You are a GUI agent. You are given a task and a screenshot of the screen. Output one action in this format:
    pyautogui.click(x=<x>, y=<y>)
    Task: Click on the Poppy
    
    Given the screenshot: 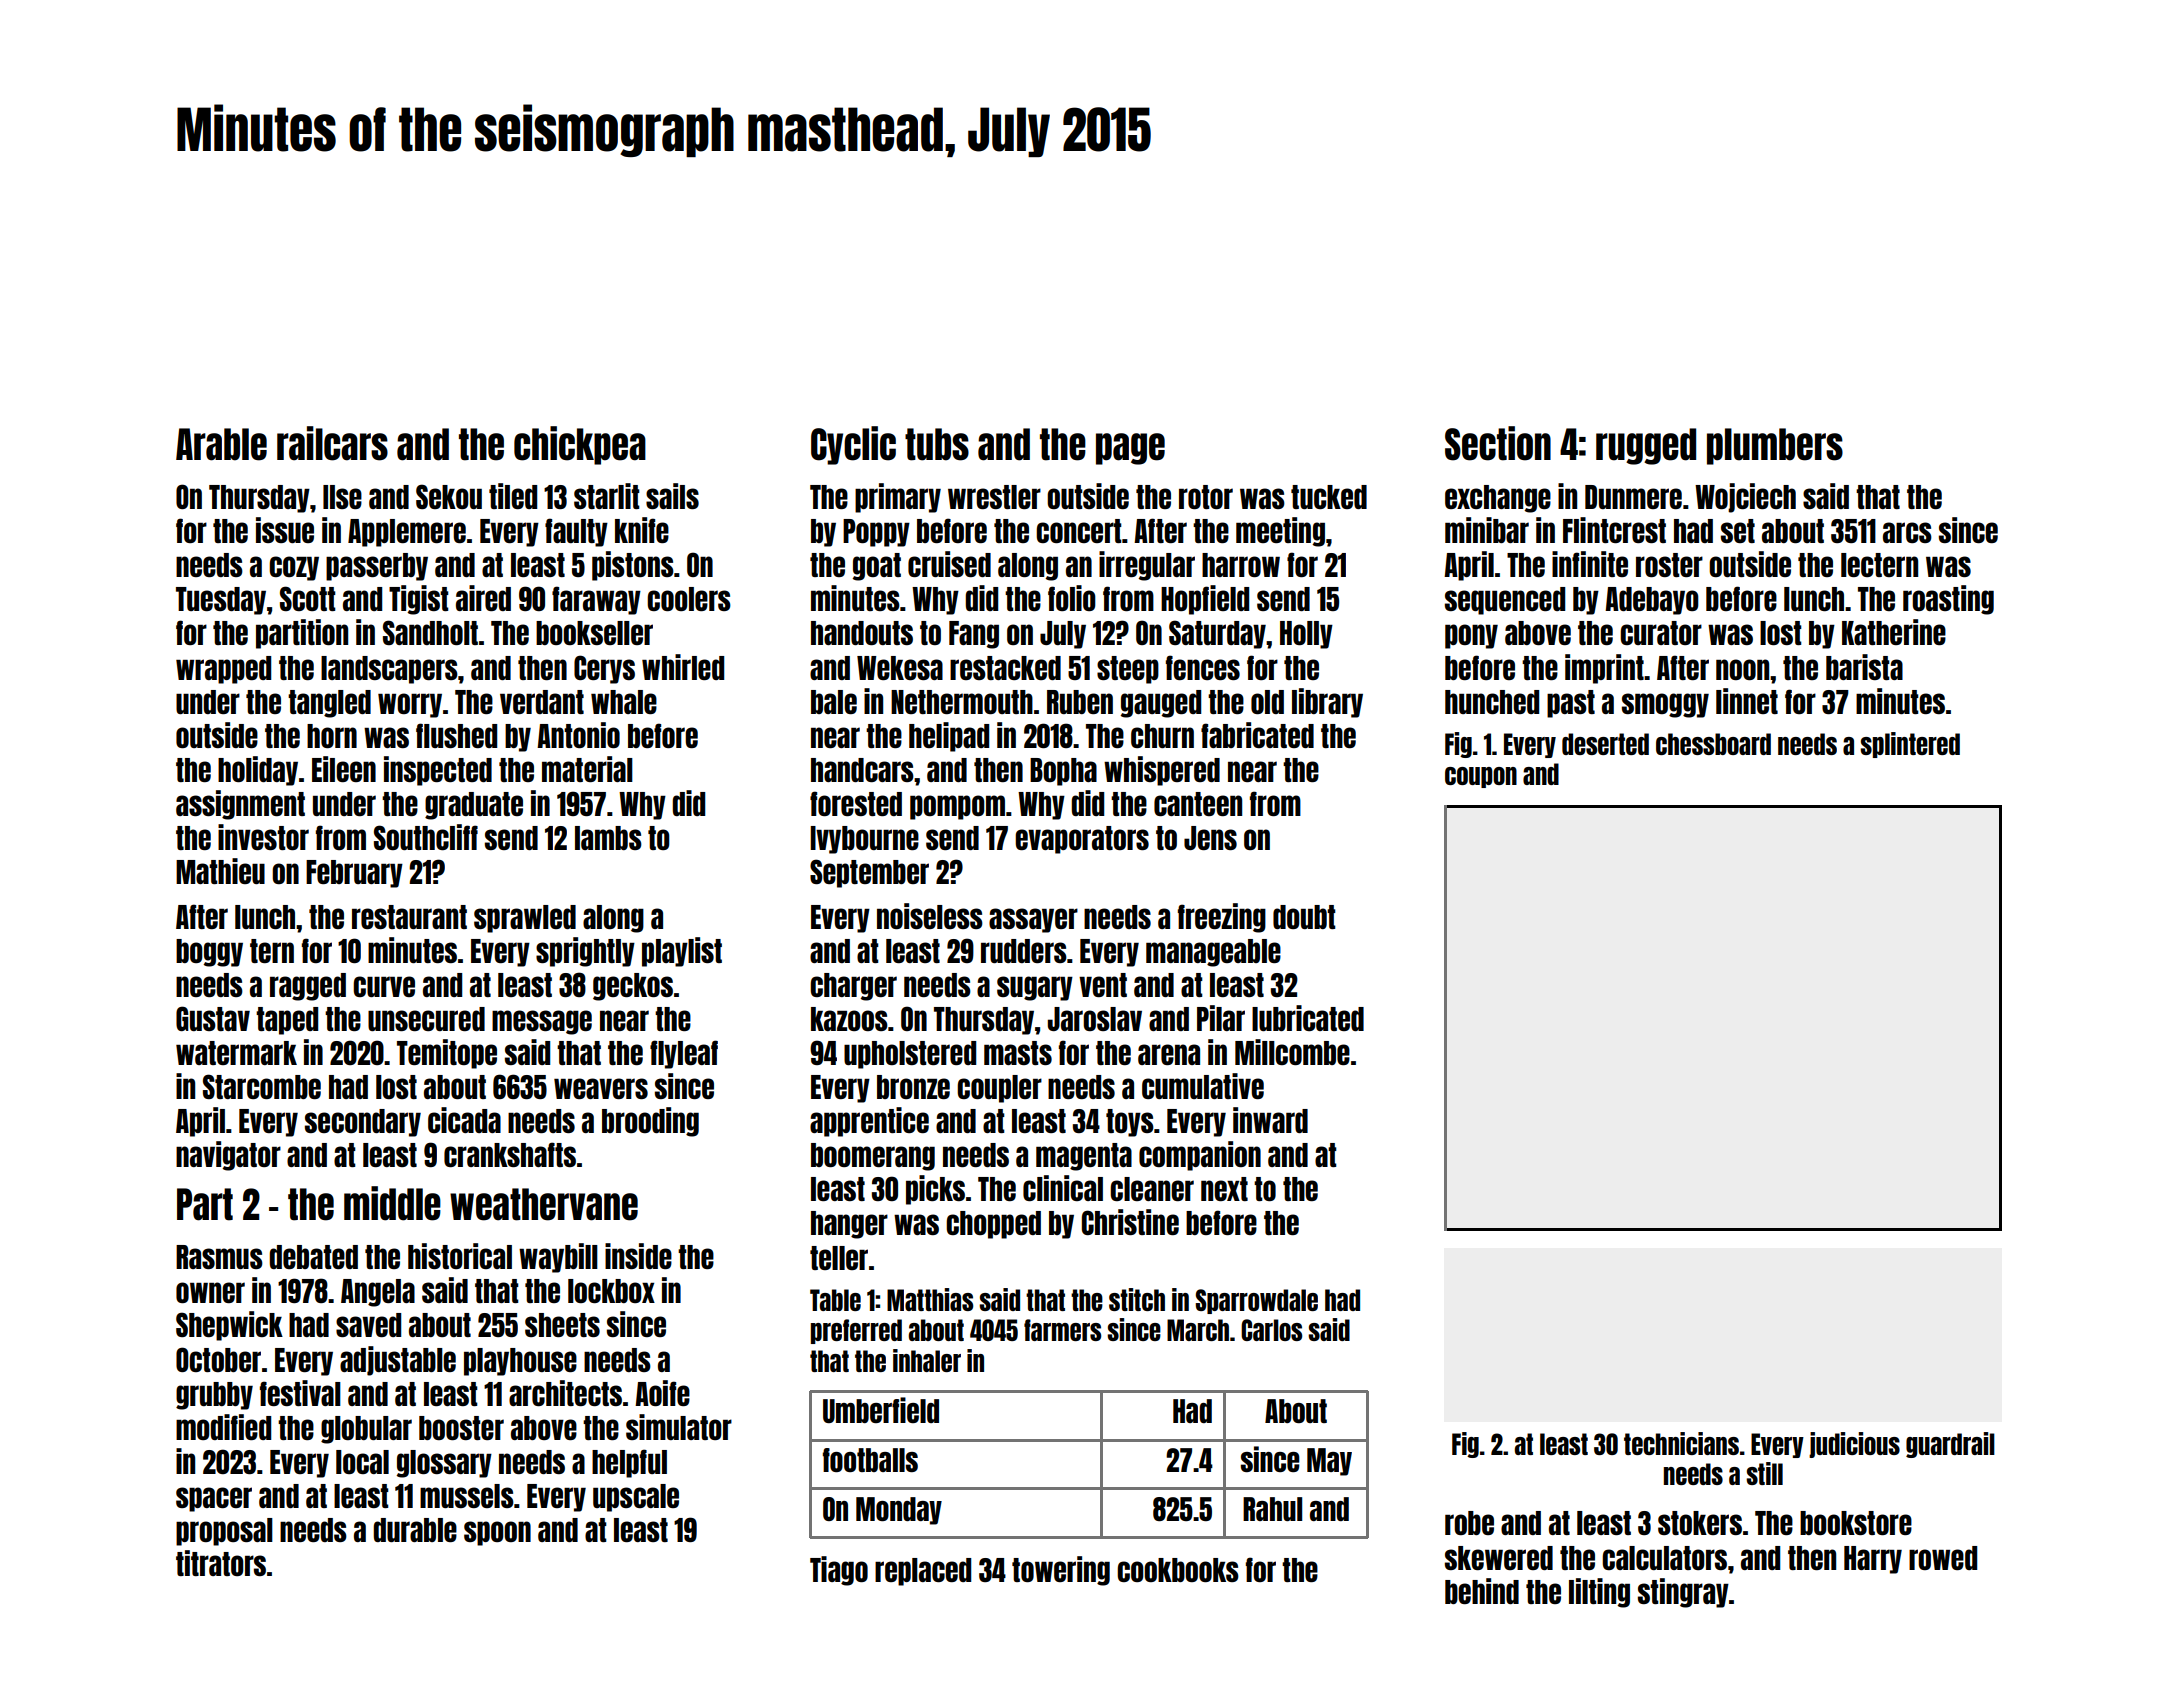 What is the action you would take?
    pyautogui.click(x=876, y=533)
